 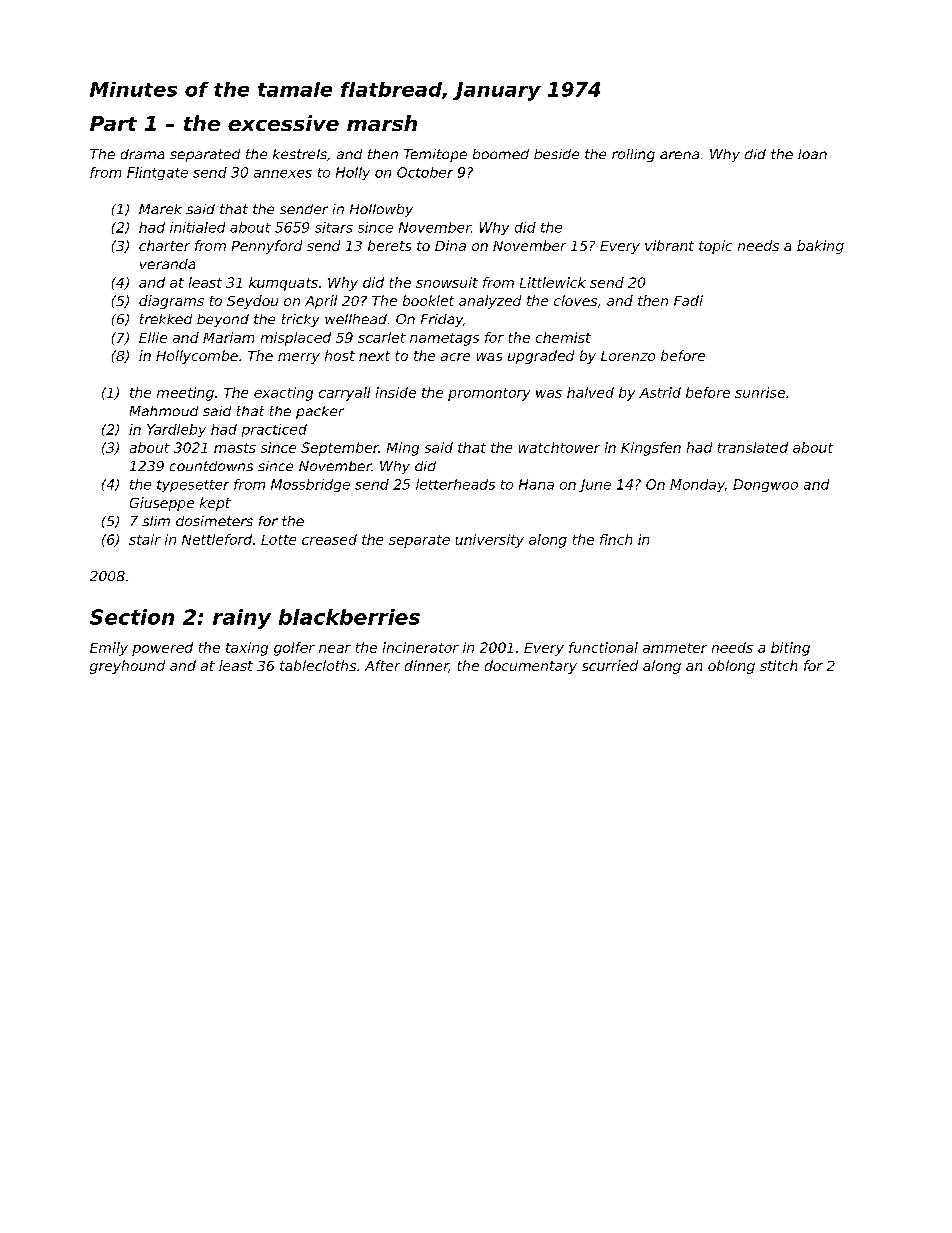 I want to click on functional, so click(x=603, y=647).
